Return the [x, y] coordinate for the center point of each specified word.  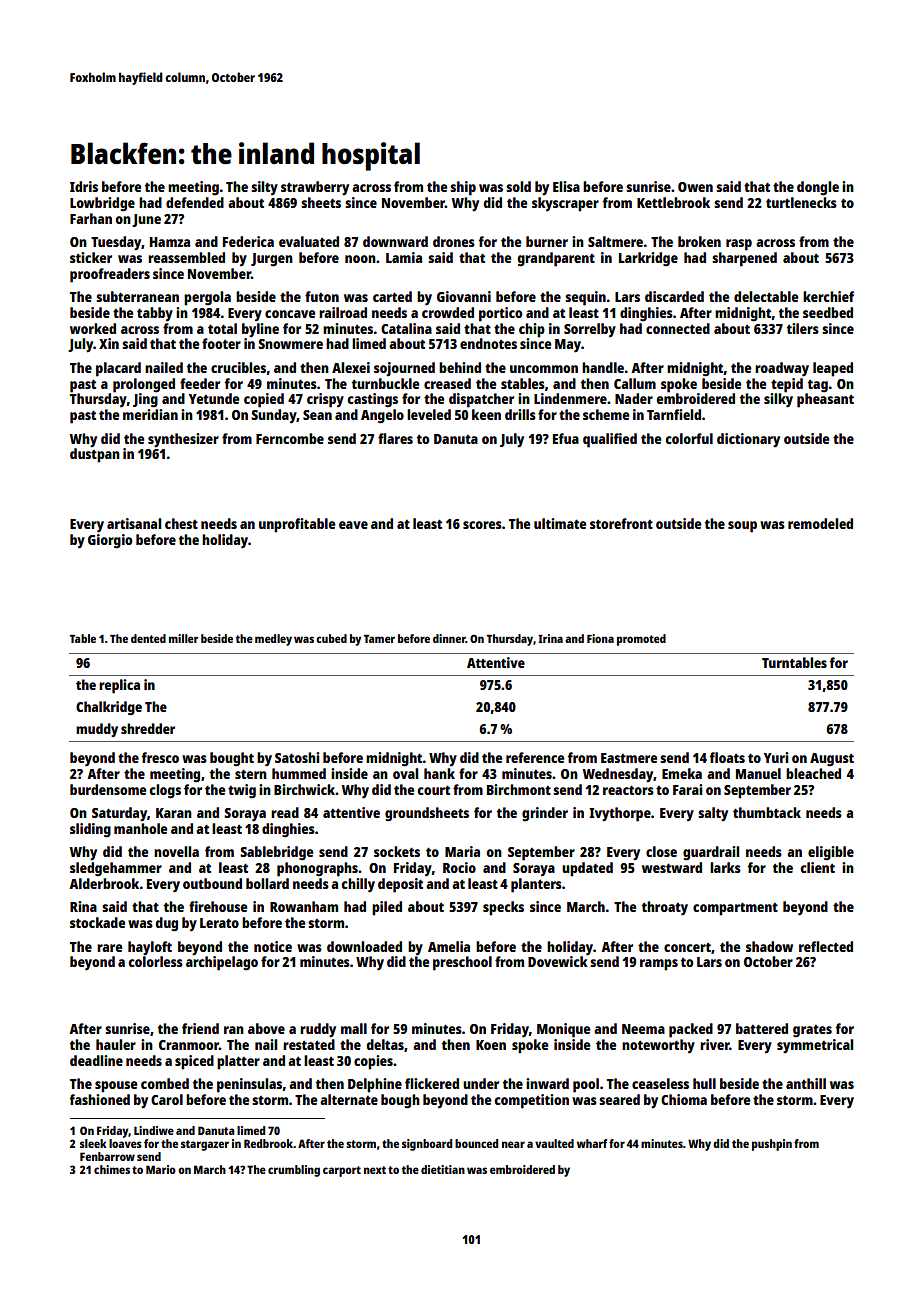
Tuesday [116, 243]
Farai [688, 789]
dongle [818, 188]
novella [176, 851]
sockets [397, 851]
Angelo [382, 416]
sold [518, 186]
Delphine [375, 1085]
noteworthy [658, 1046]
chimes [112, 1169]
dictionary [748, 440]
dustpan [95, 455]
